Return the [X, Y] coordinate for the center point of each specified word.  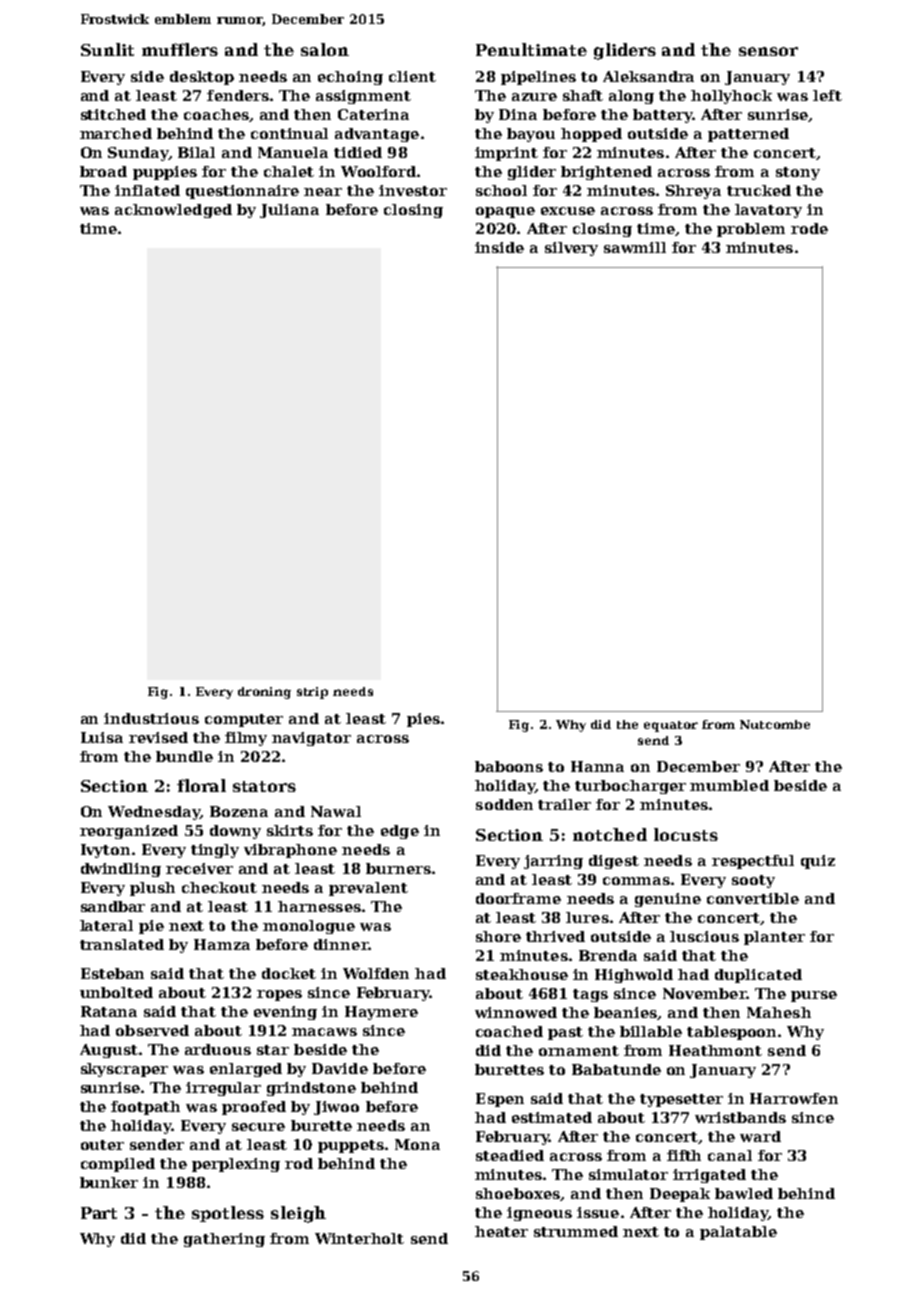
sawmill [635, 247]
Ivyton [105, 851]
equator [671, 726]
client [412, 76]
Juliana [289, 211]
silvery [571, 249]
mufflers [180, 49]
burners [398, 868]
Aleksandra [648, 76]
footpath [145, 1108]
